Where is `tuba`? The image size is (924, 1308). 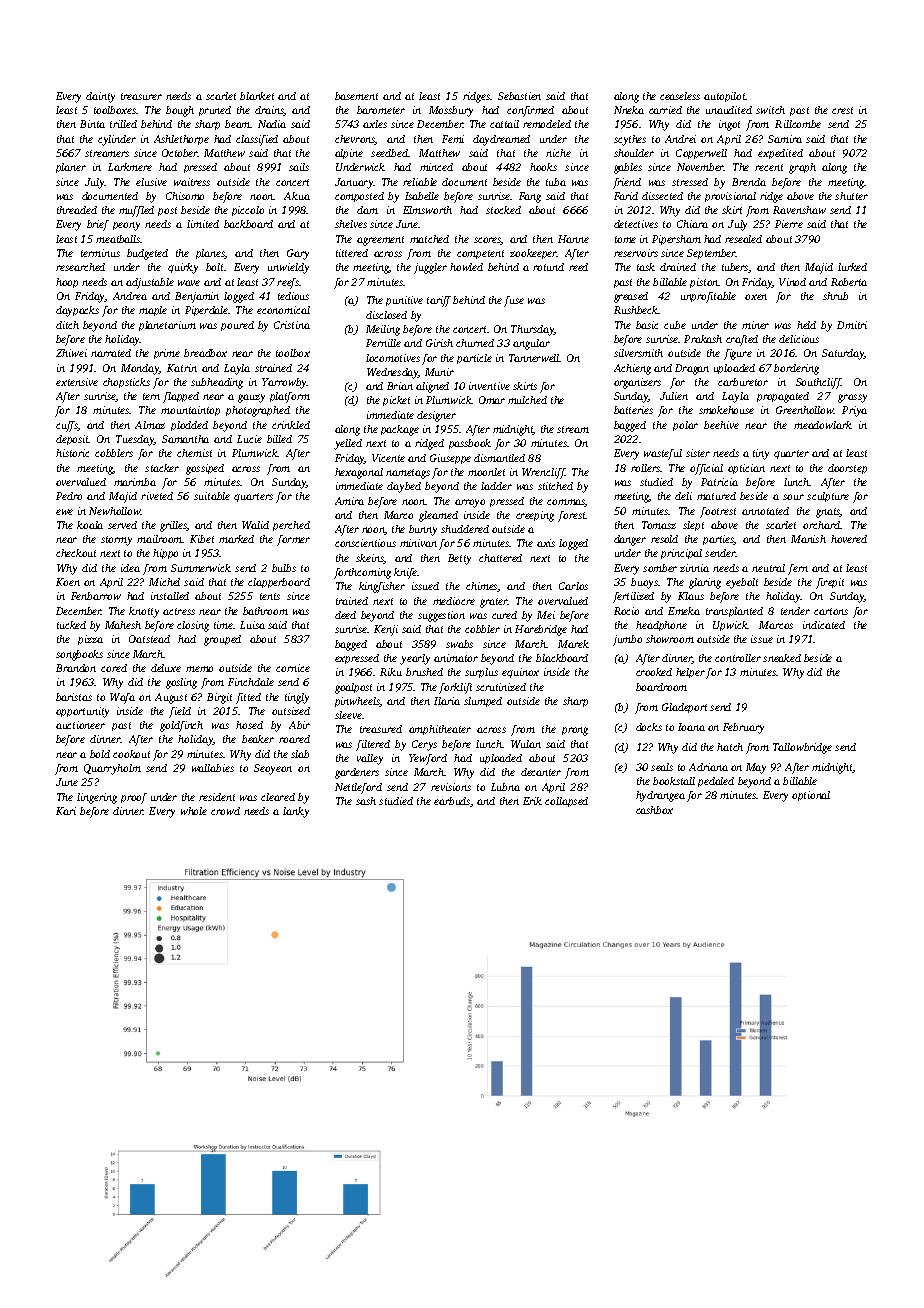 tuba is located at coordinates (556, 182).
